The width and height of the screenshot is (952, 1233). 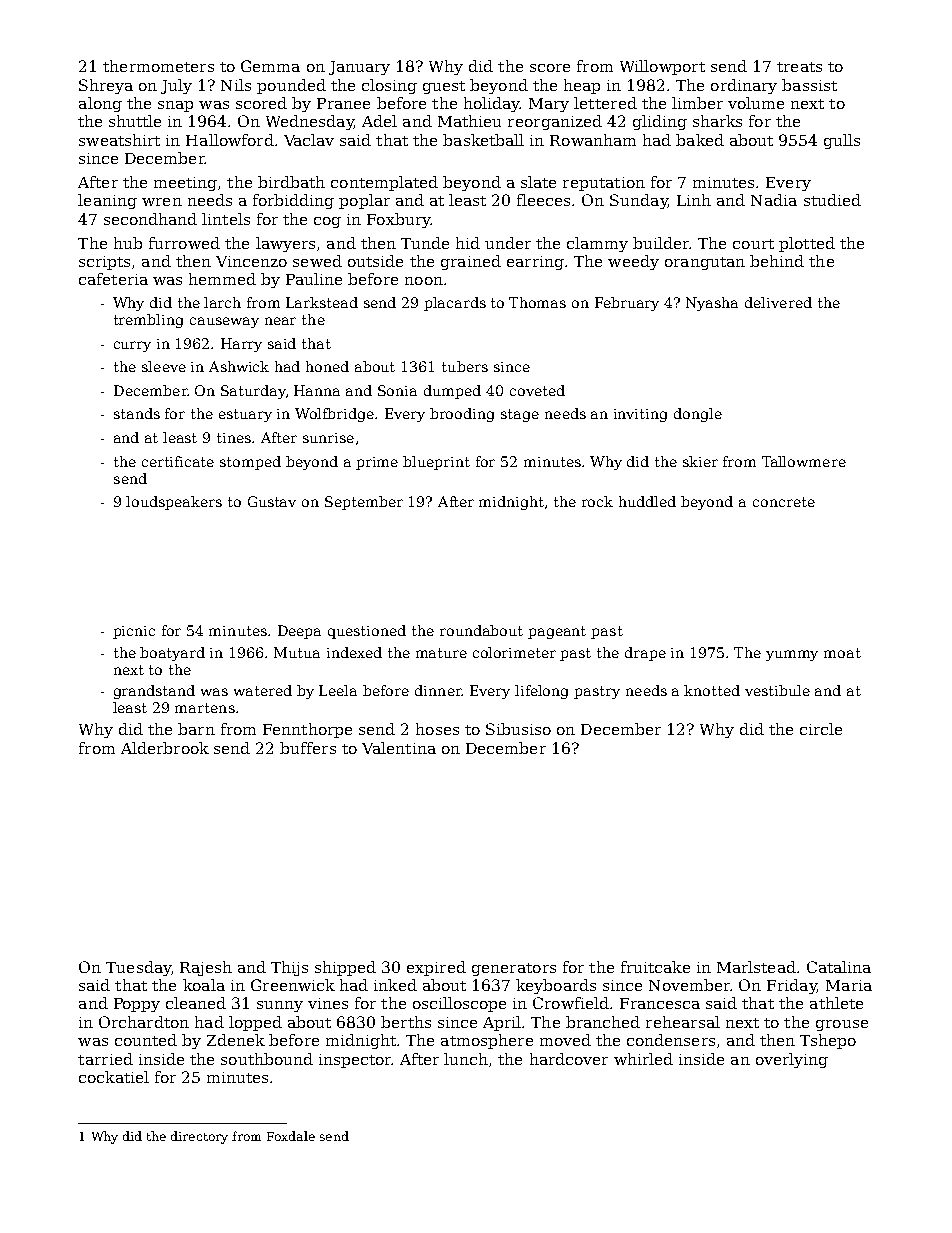 What do you see at coordinates (272, 501) in the screenshot?
I see `Gustav` at bounding box center [272, 501].
